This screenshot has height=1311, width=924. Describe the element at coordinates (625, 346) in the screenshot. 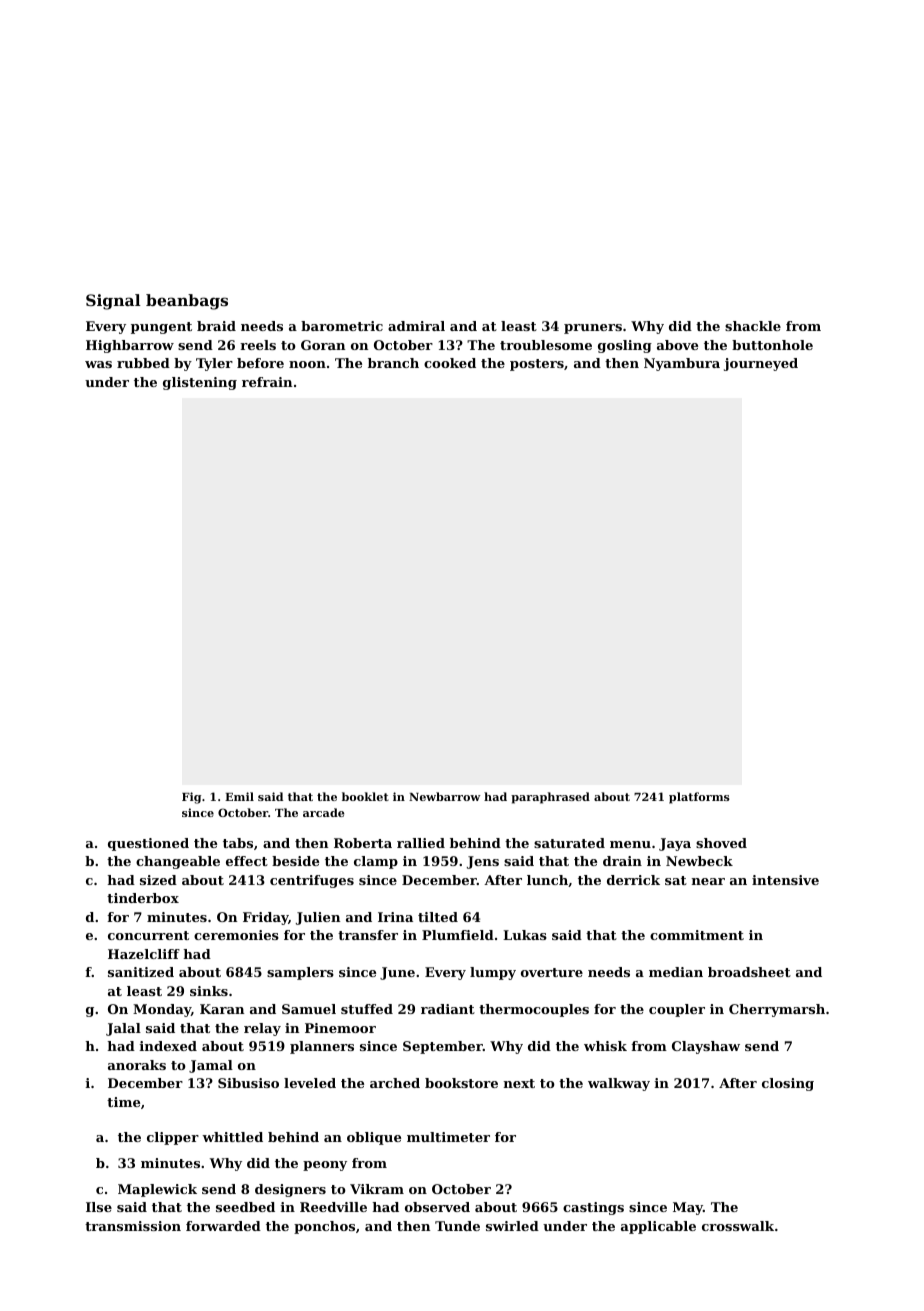

I see `gosling` at that location.
